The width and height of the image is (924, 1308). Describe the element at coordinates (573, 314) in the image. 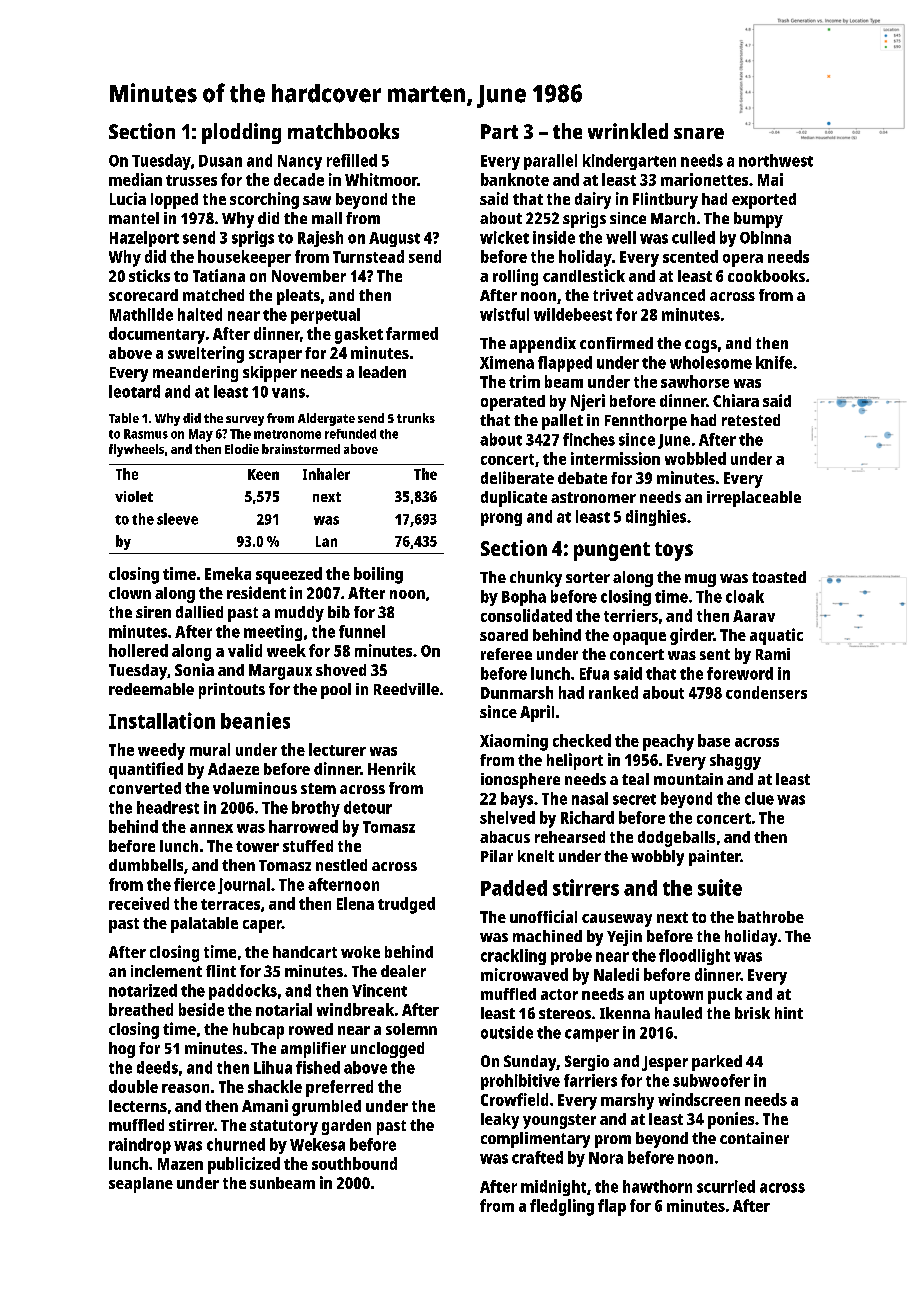

I see `wildebeest` at that location.
